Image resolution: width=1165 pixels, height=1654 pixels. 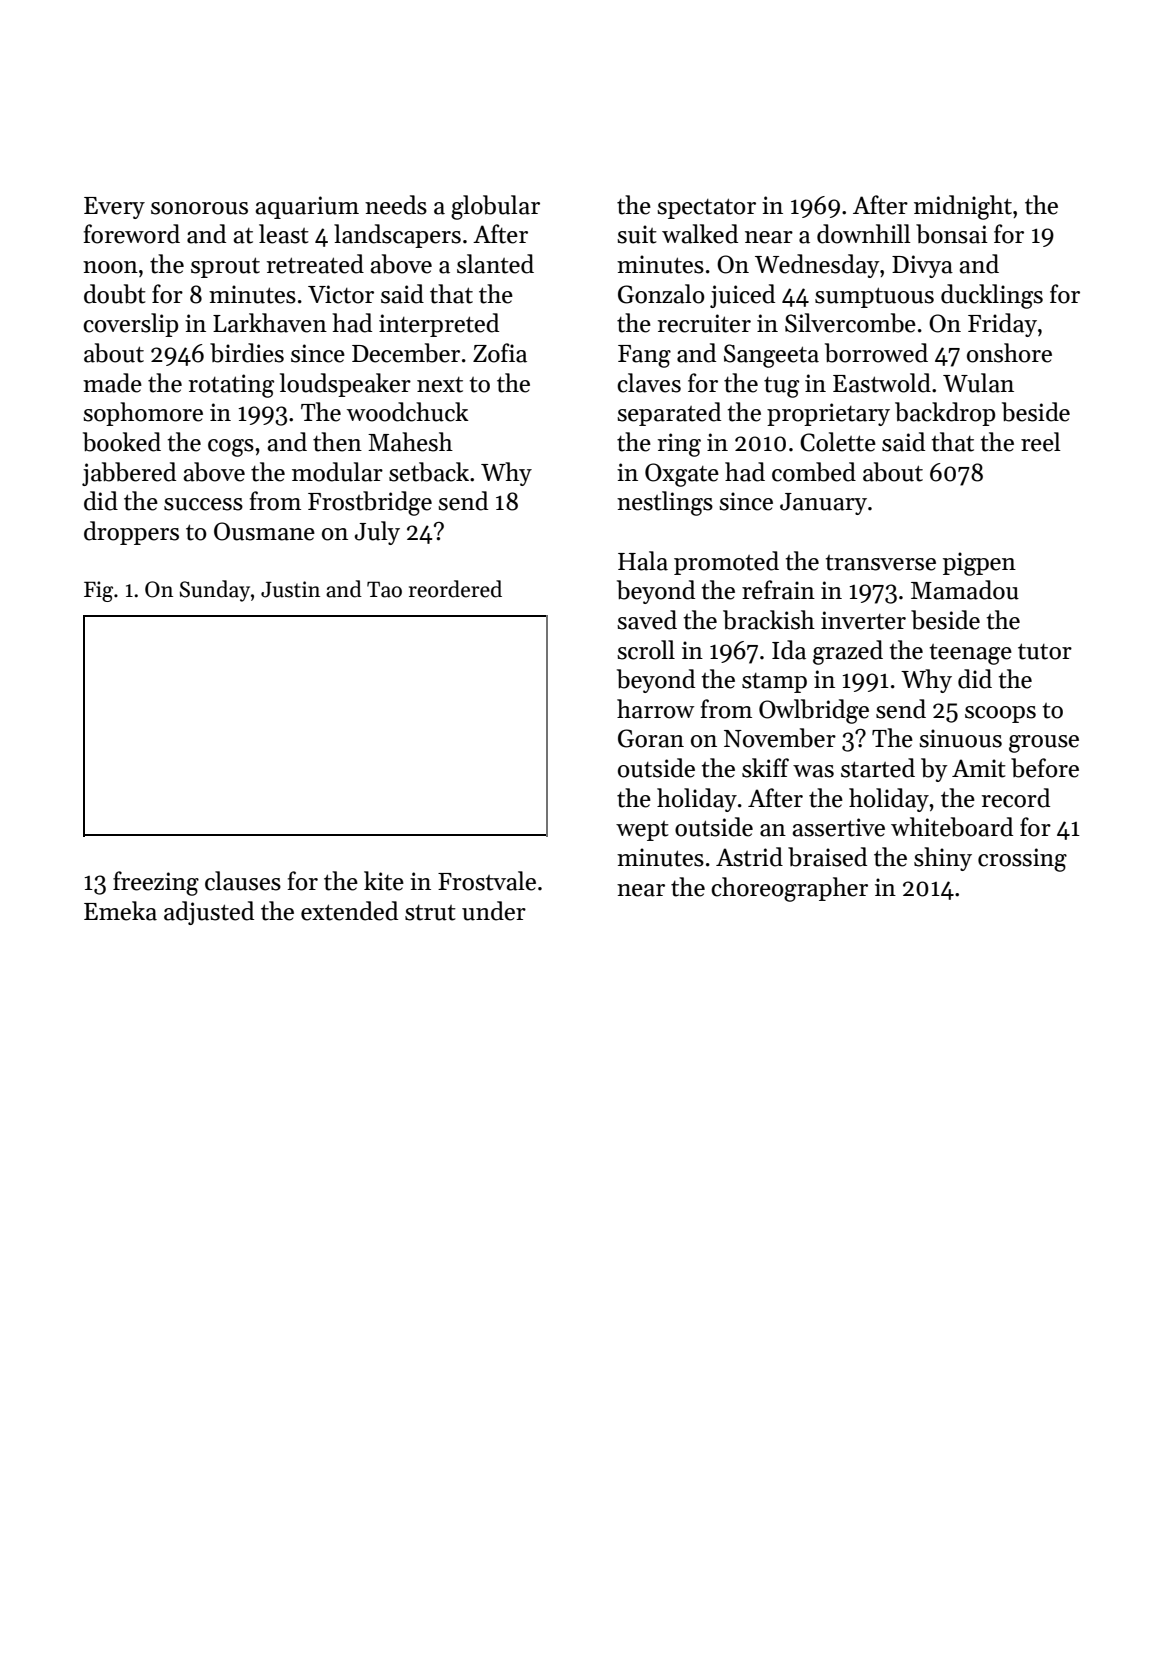 What do you see at coordinates (120, 911) in the screenshot?
I see `Emeka` at bounding box center [120, 911].
